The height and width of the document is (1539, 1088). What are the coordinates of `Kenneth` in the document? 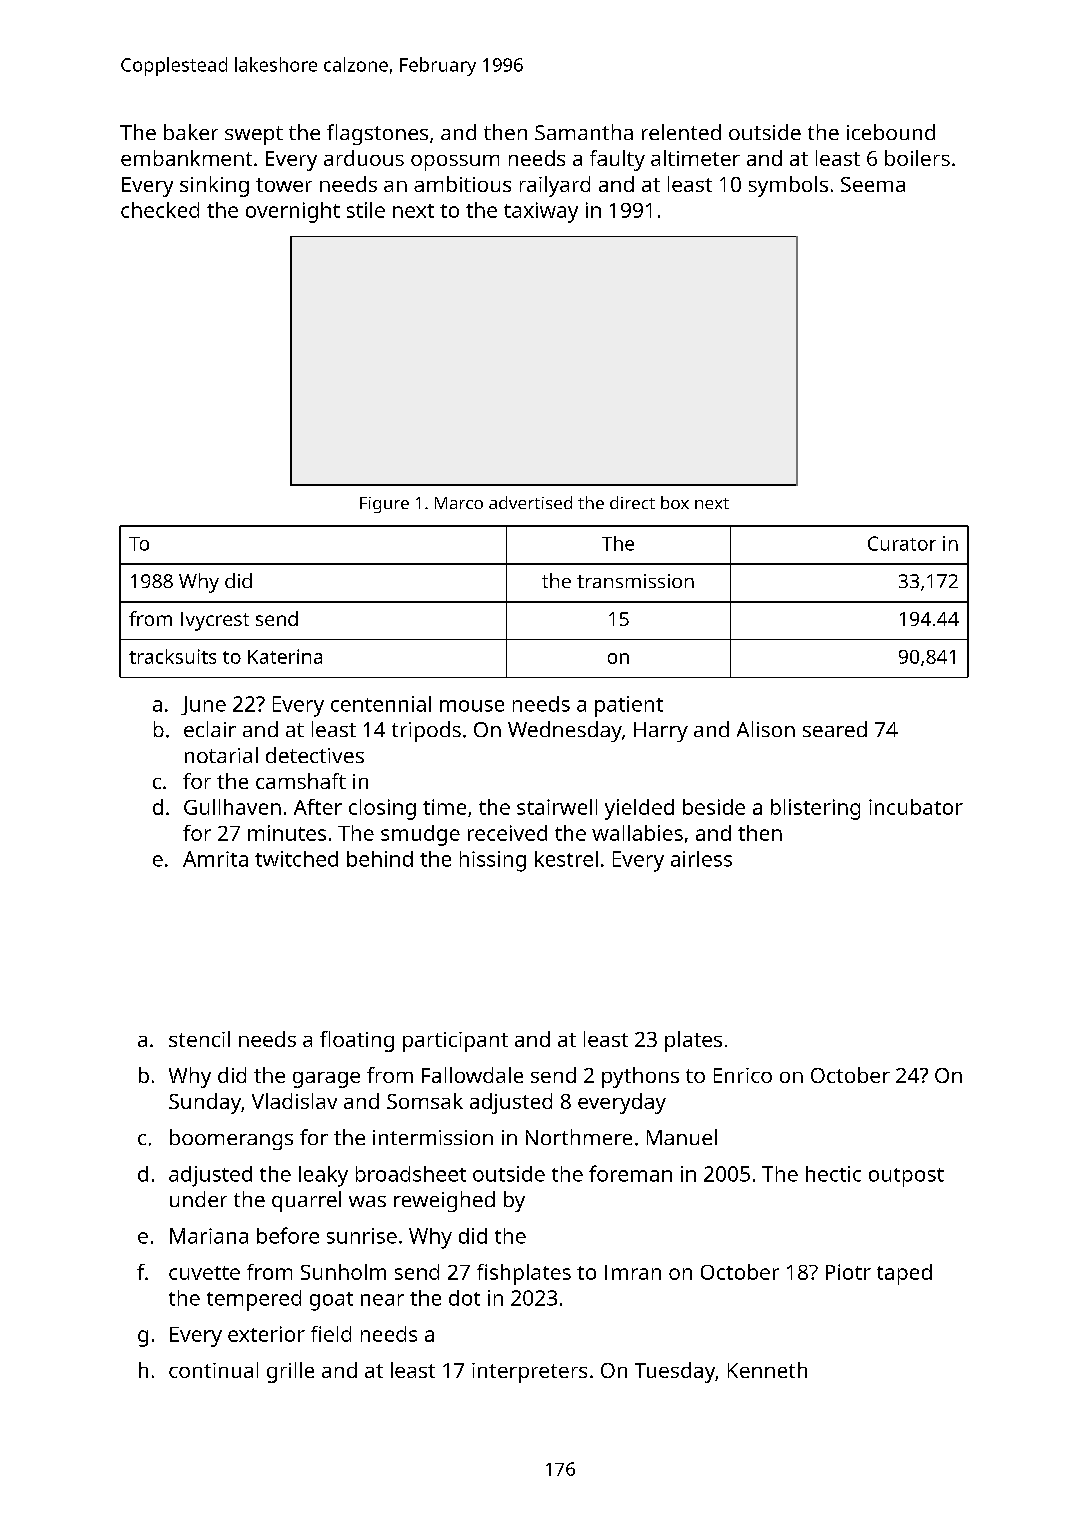 It's located at (767, 1370).
